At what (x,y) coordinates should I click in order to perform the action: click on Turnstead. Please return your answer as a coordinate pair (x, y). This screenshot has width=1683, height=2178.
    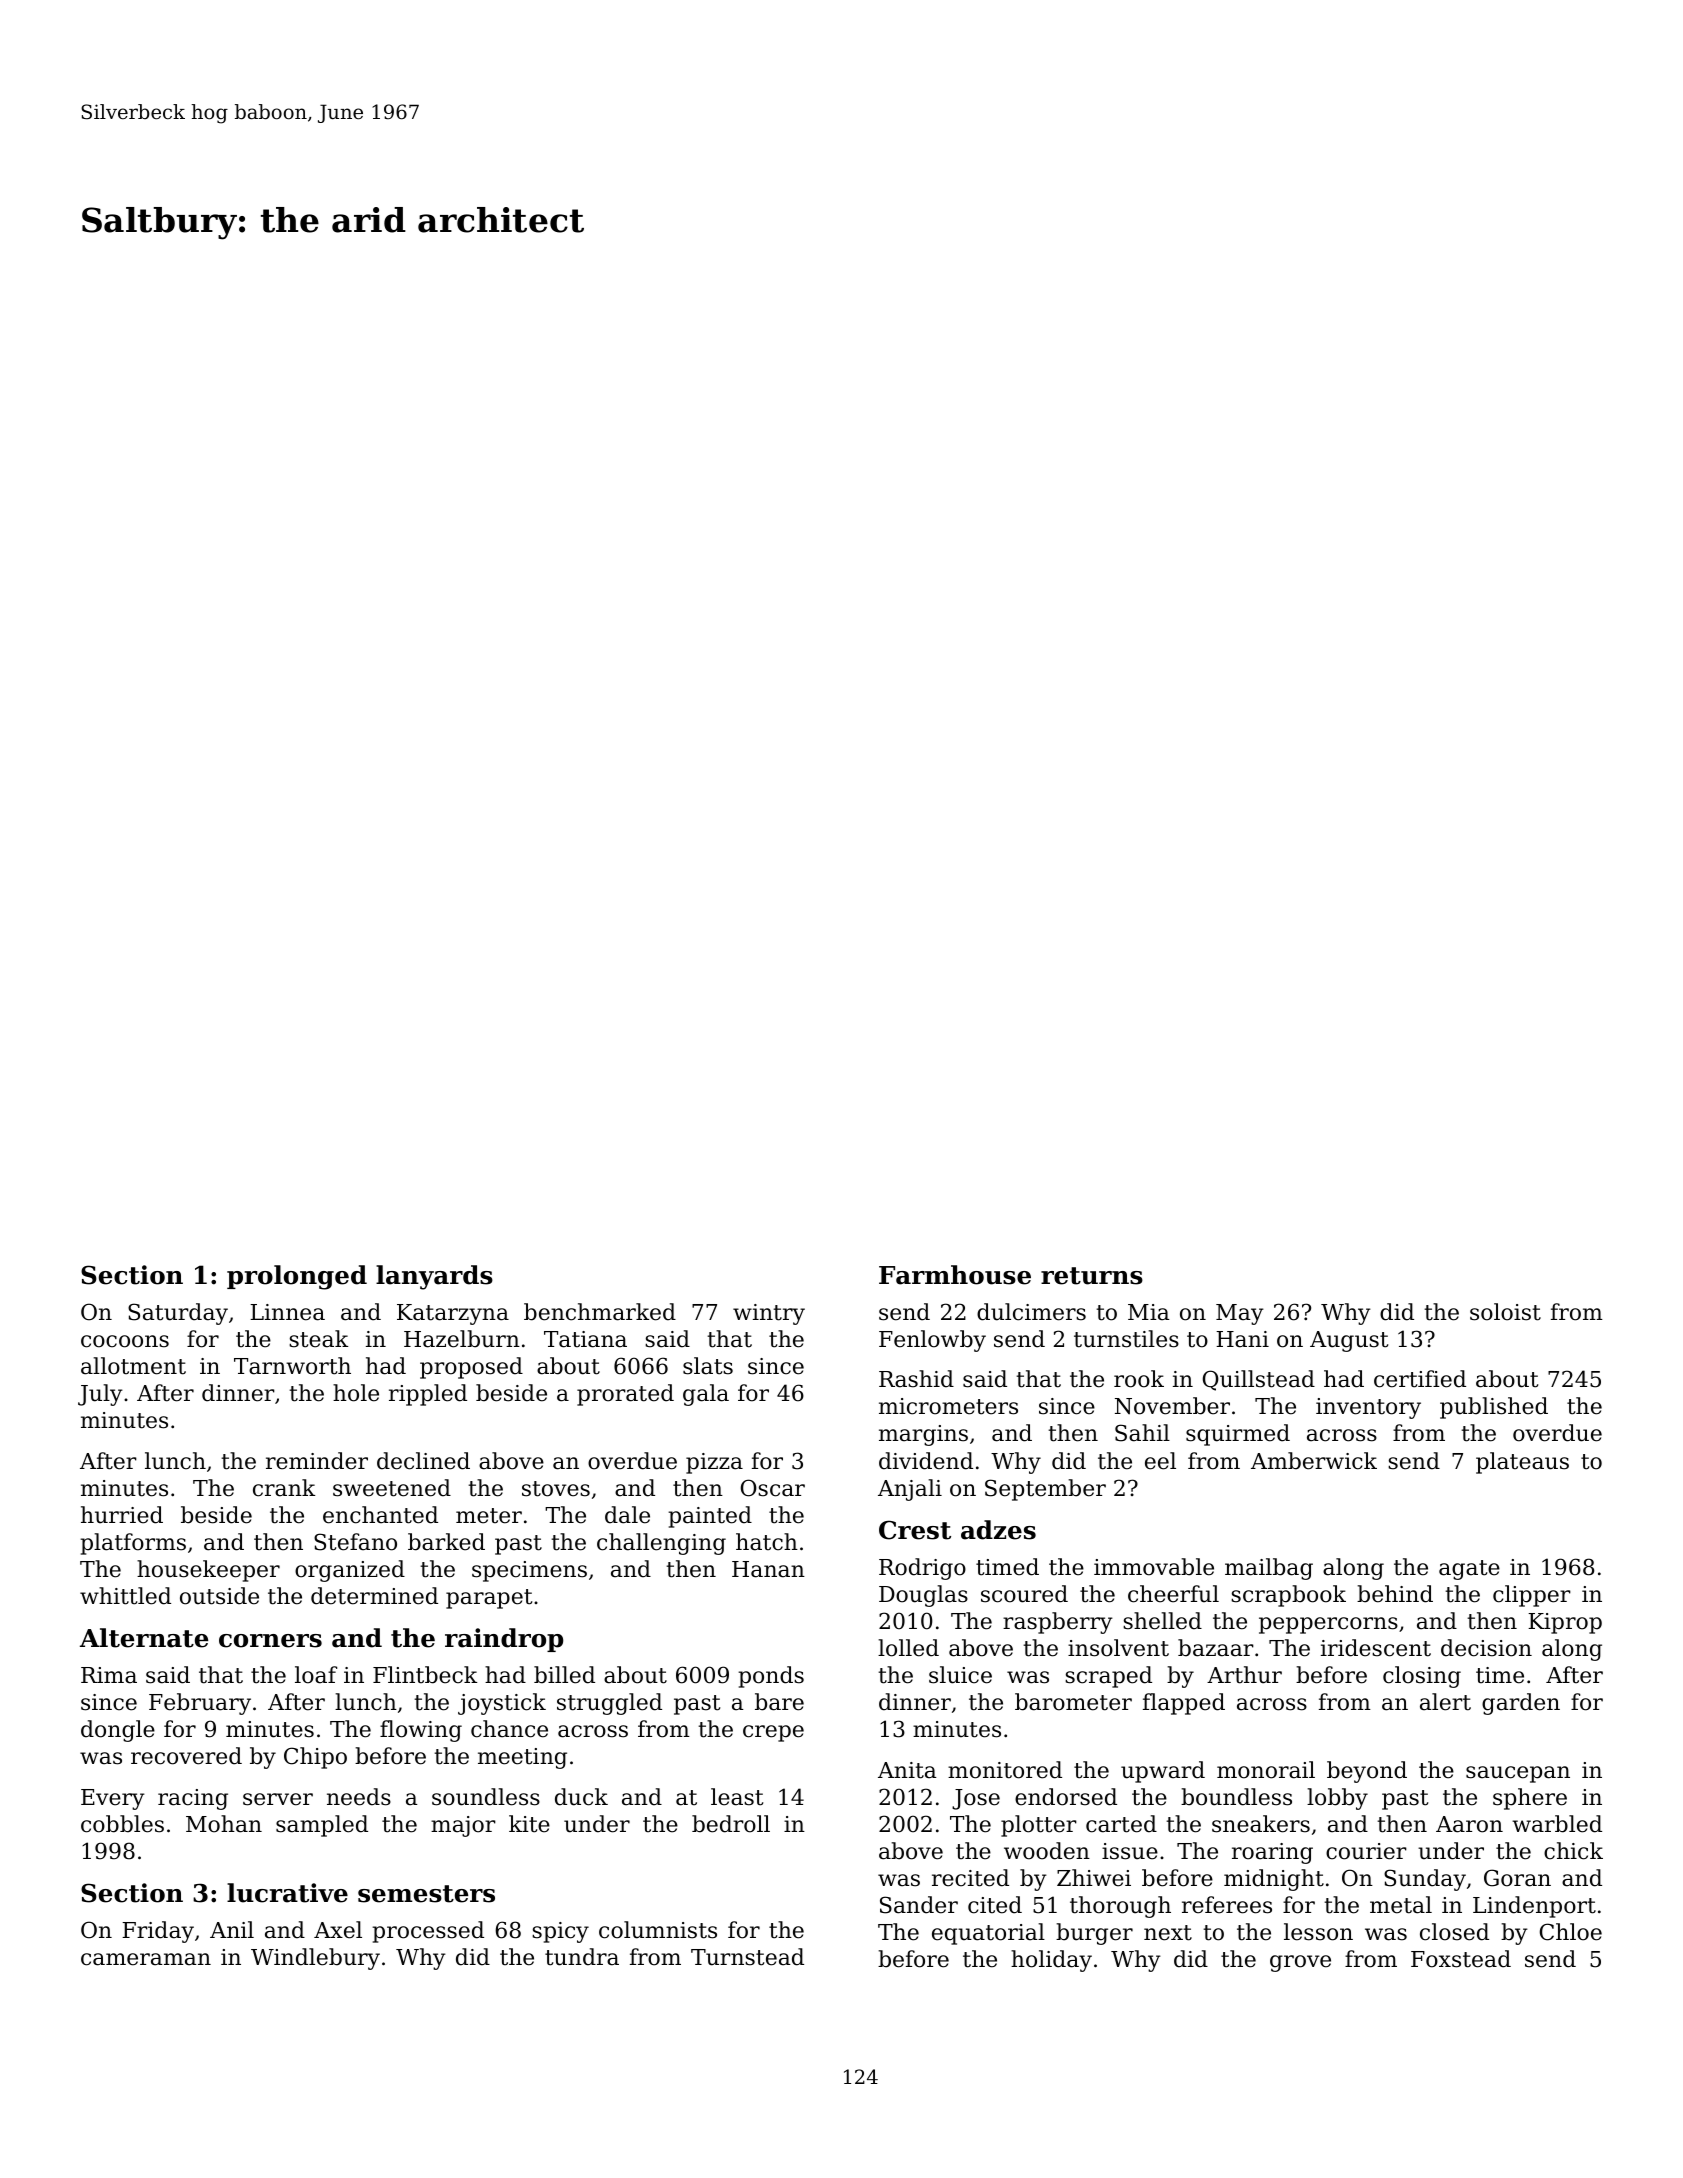
    Looking at the image, I should click on (747, 1957).
